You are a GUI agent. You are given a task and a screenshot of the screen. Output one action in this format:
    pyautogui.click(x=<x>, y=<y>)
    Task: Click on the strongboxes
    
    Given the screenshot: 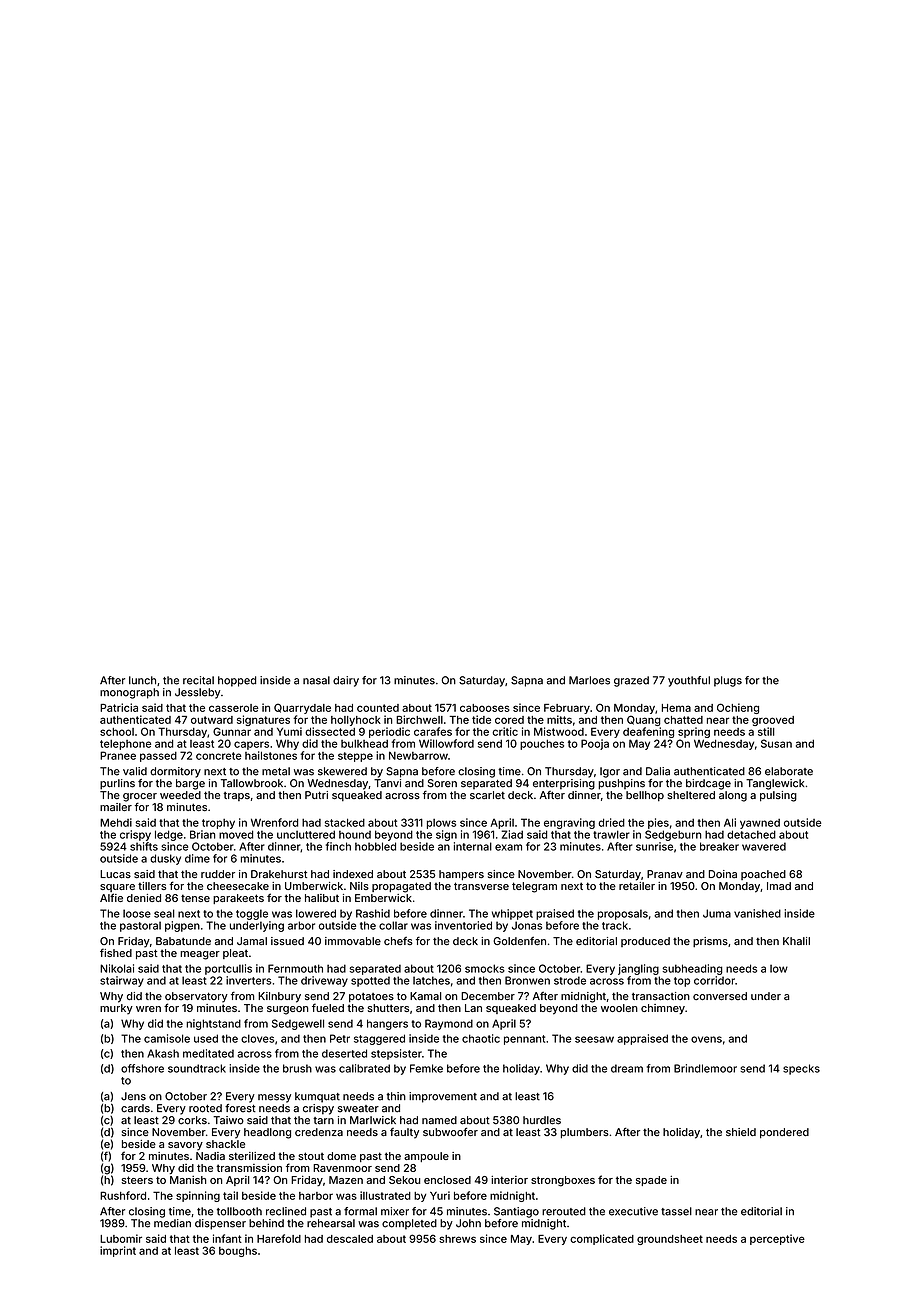 What is the action you would take?
    pyautogui.click(x=563, y=1181)
